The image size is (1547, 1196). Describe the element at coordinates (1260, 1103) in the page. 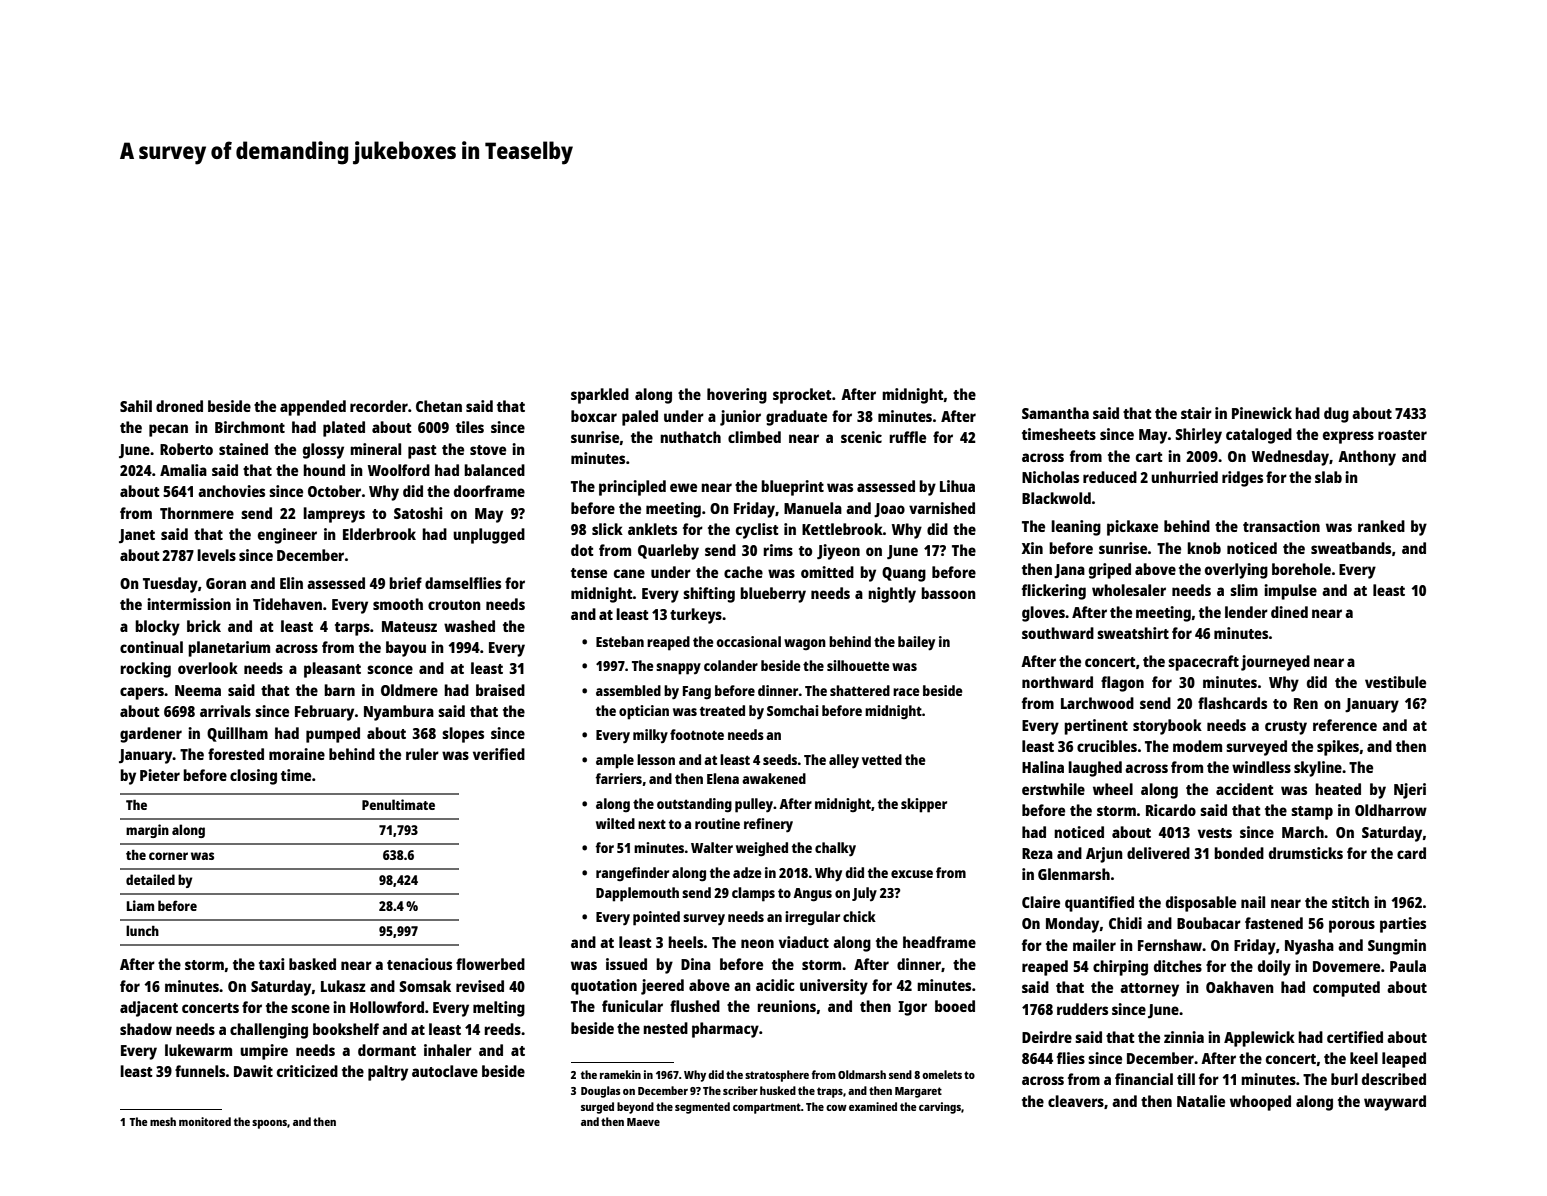

I see `whooped` at that location.
